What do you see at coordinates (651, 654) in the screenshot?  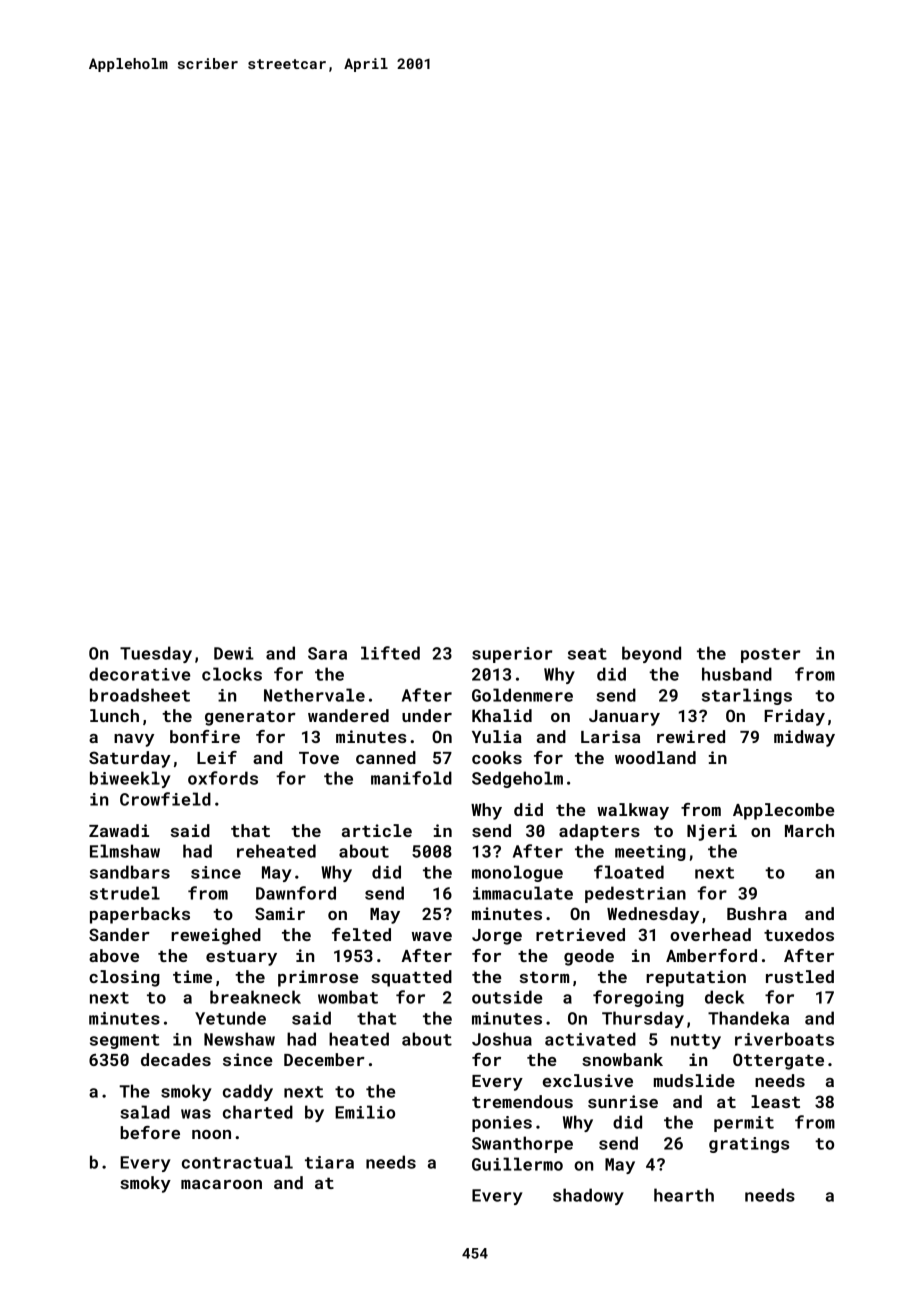 I see `beyond` at bounding box center [651, 654].
